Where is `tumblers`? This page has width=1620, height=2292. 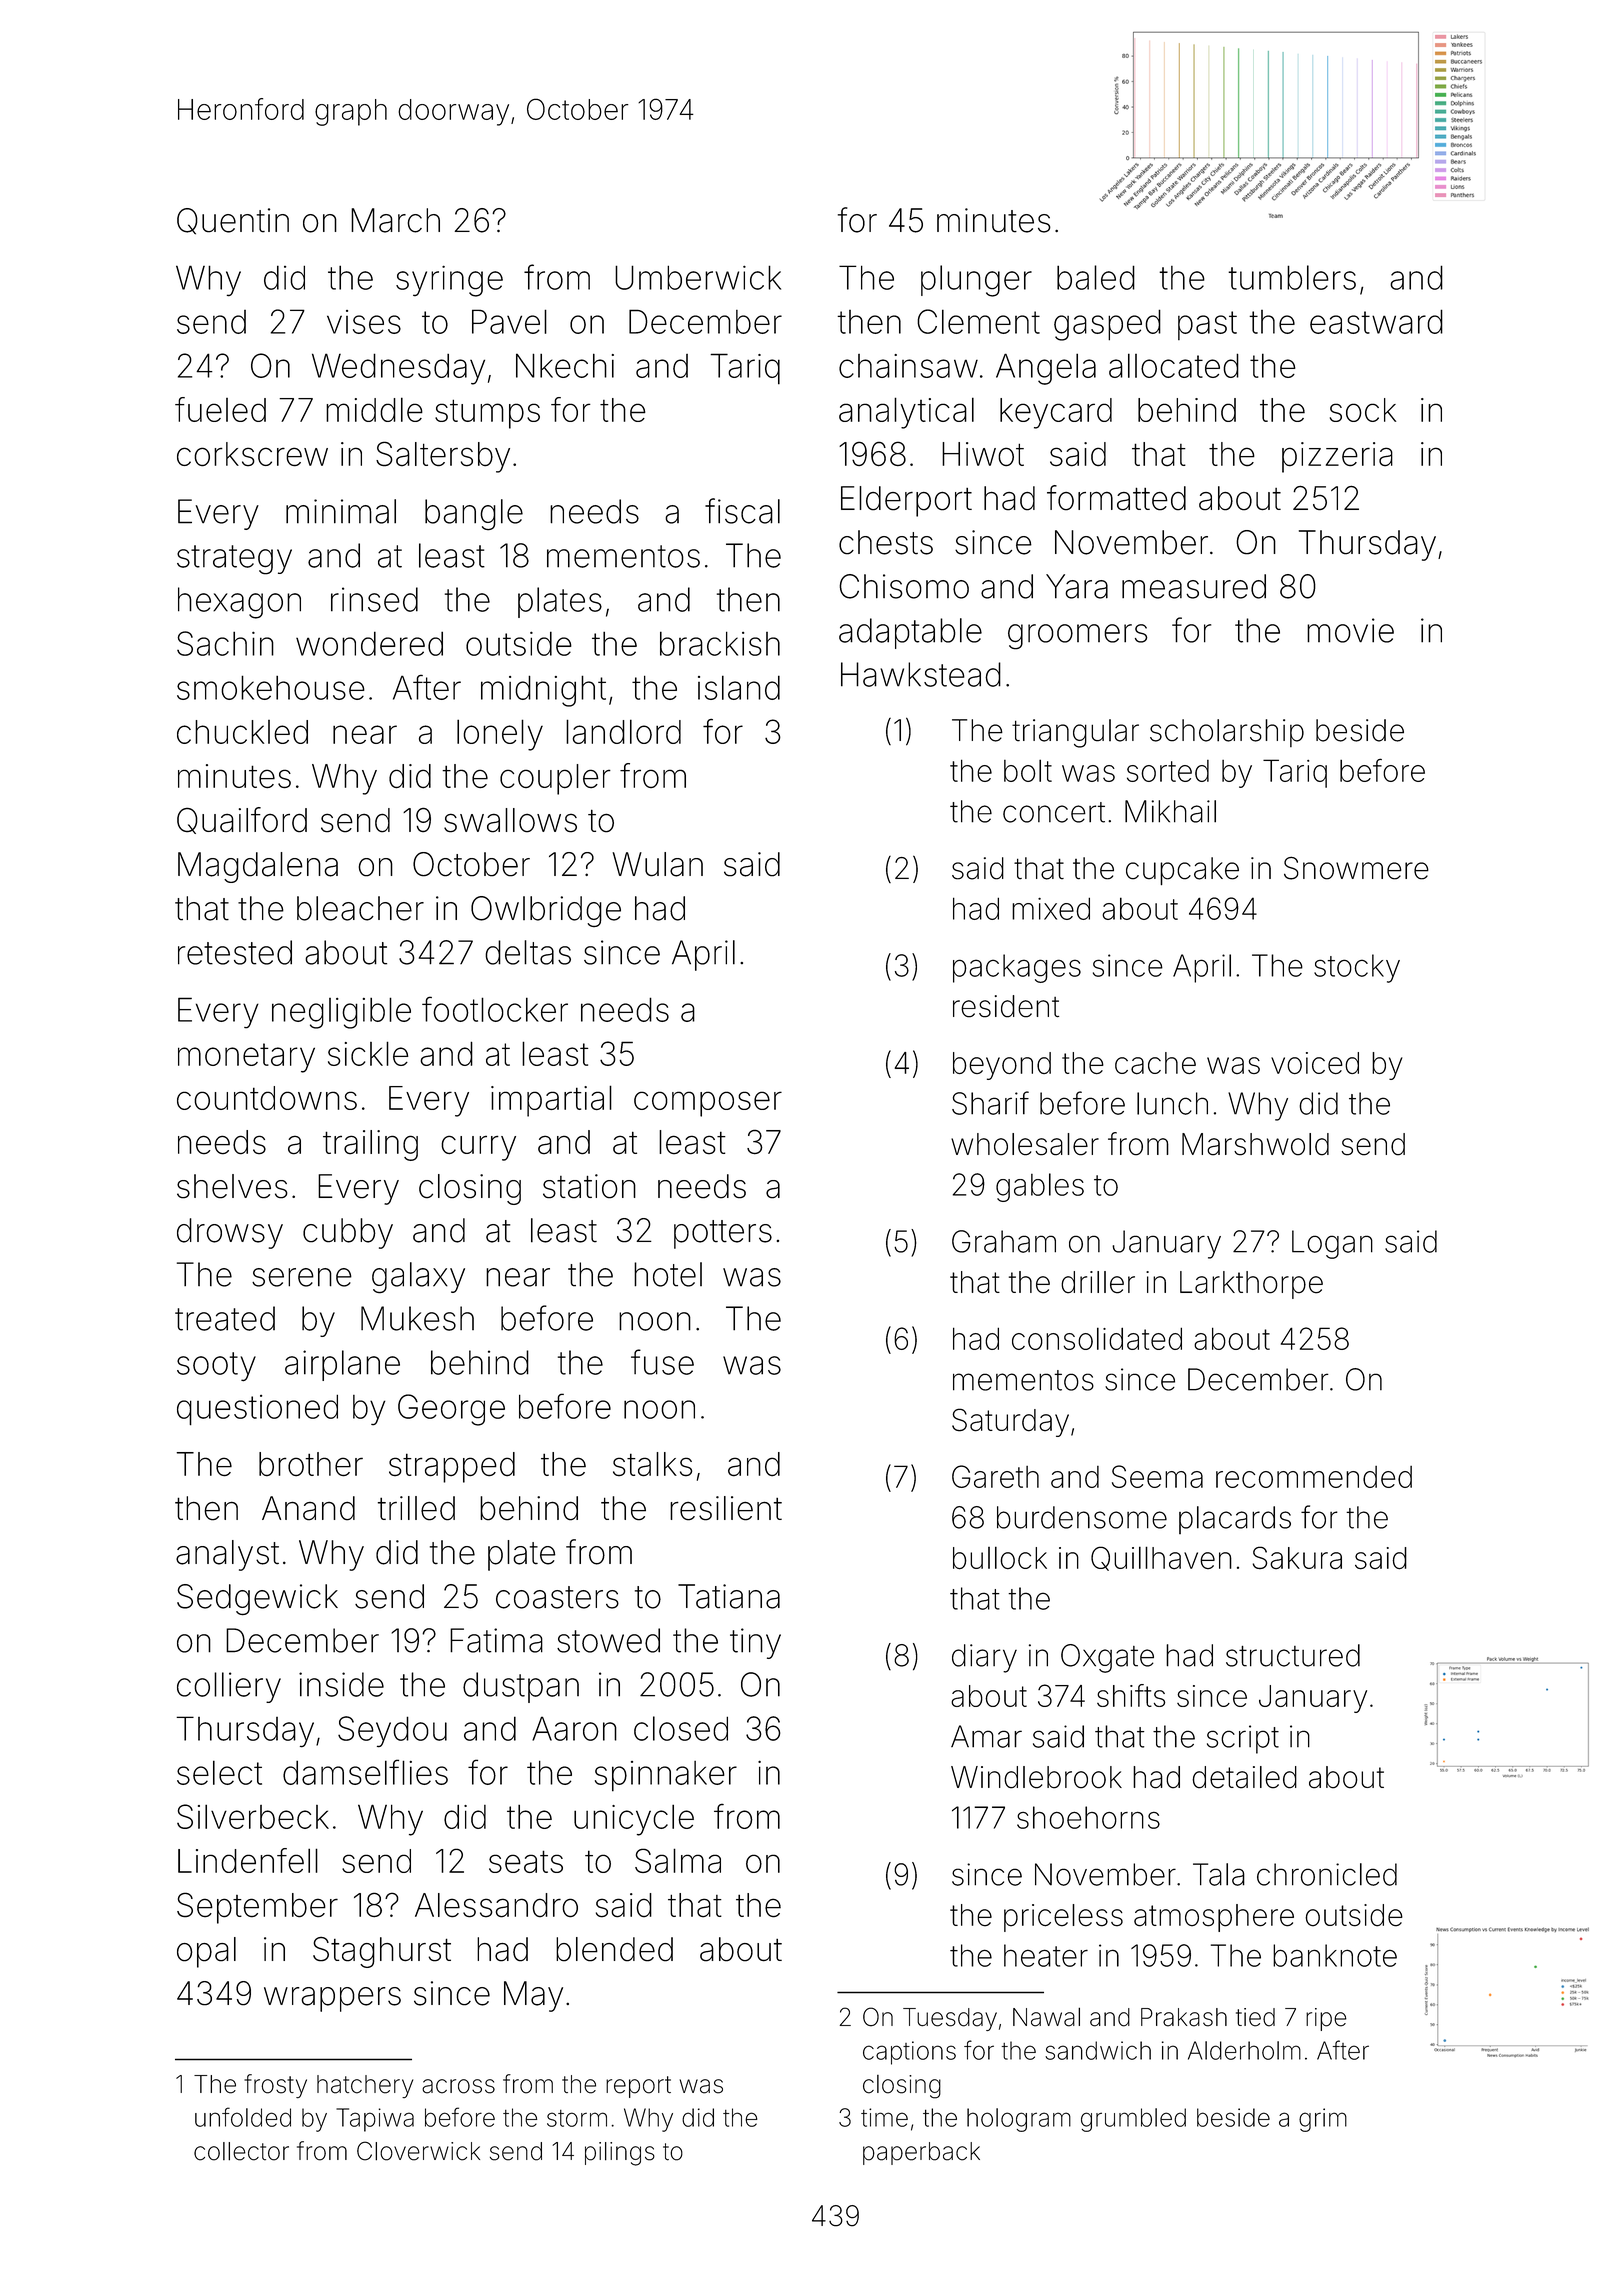
tumblers is located at coordinates (1292, 277).
